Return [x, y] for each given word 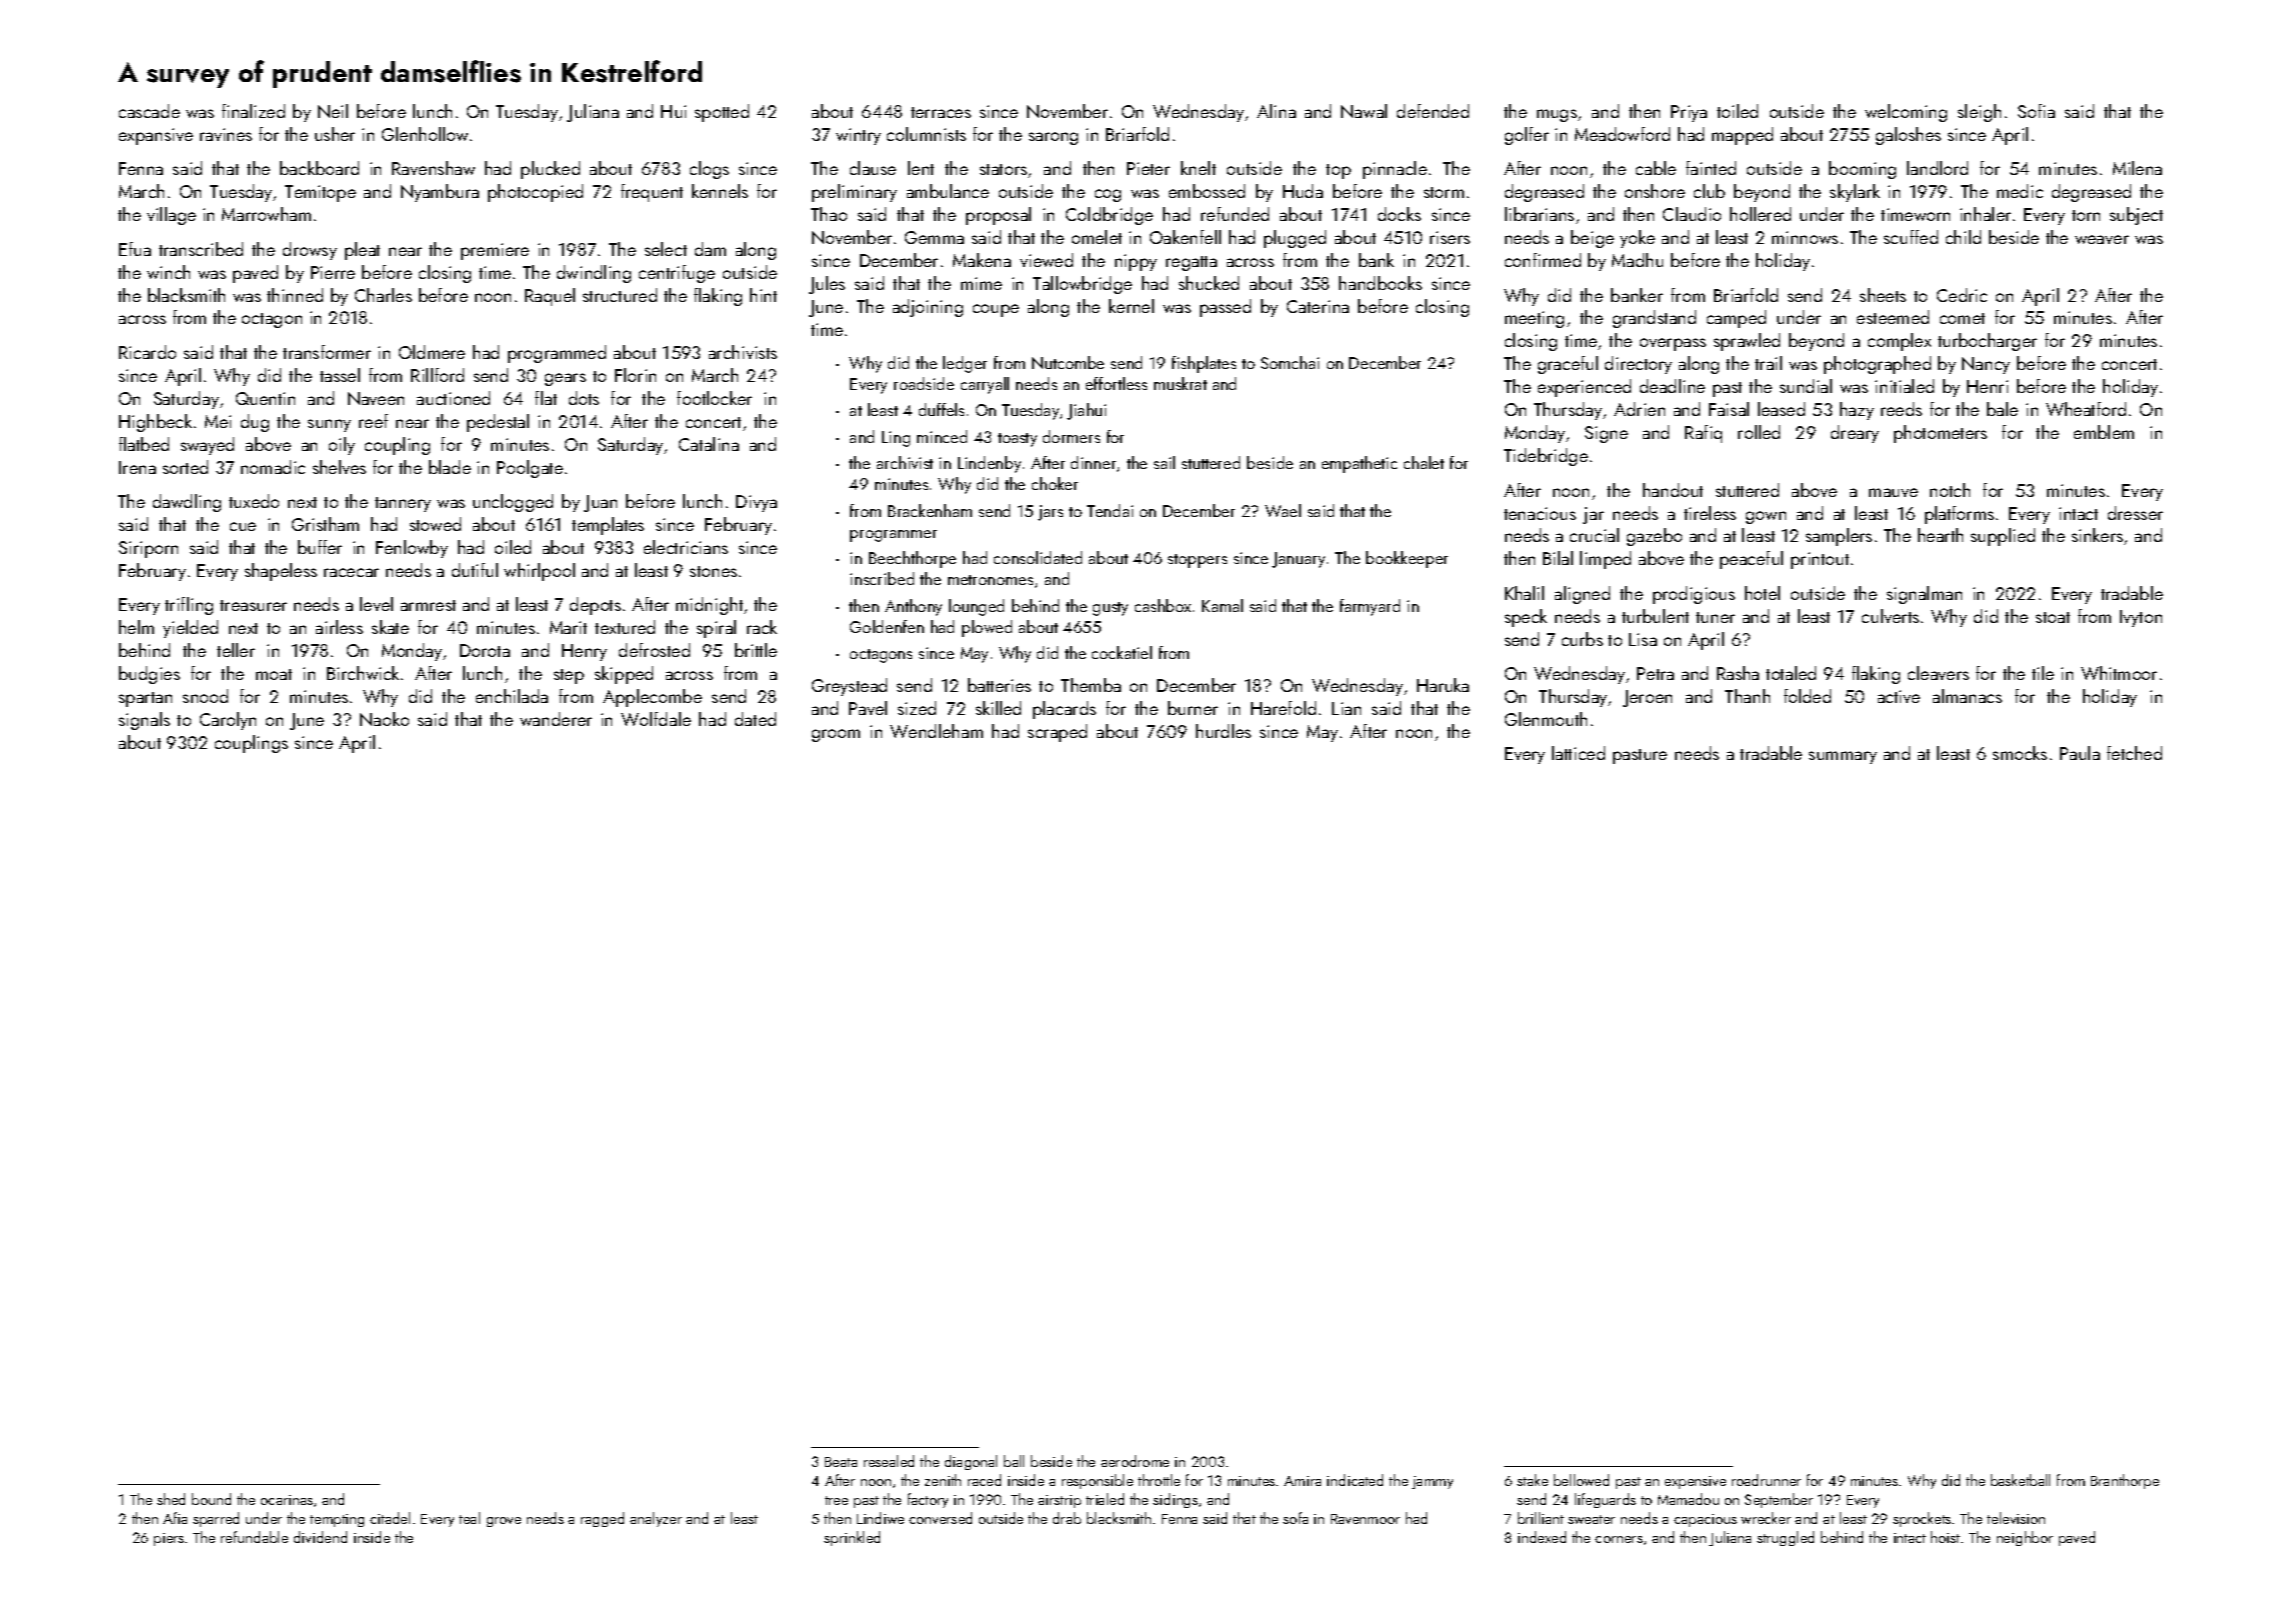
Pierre [333, 272]
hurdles [1223, 731]
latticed [1578, 753]
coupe [996, 310]
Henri [1987, 386]
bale [2002, 409]
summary [1843, 757]
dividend [320, 1537]
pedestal [498, 423]
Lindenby [989, 464]
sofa [1295, 1518]
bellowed [1581, 1480]
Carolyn [228, 721]
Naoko [384, 719]
